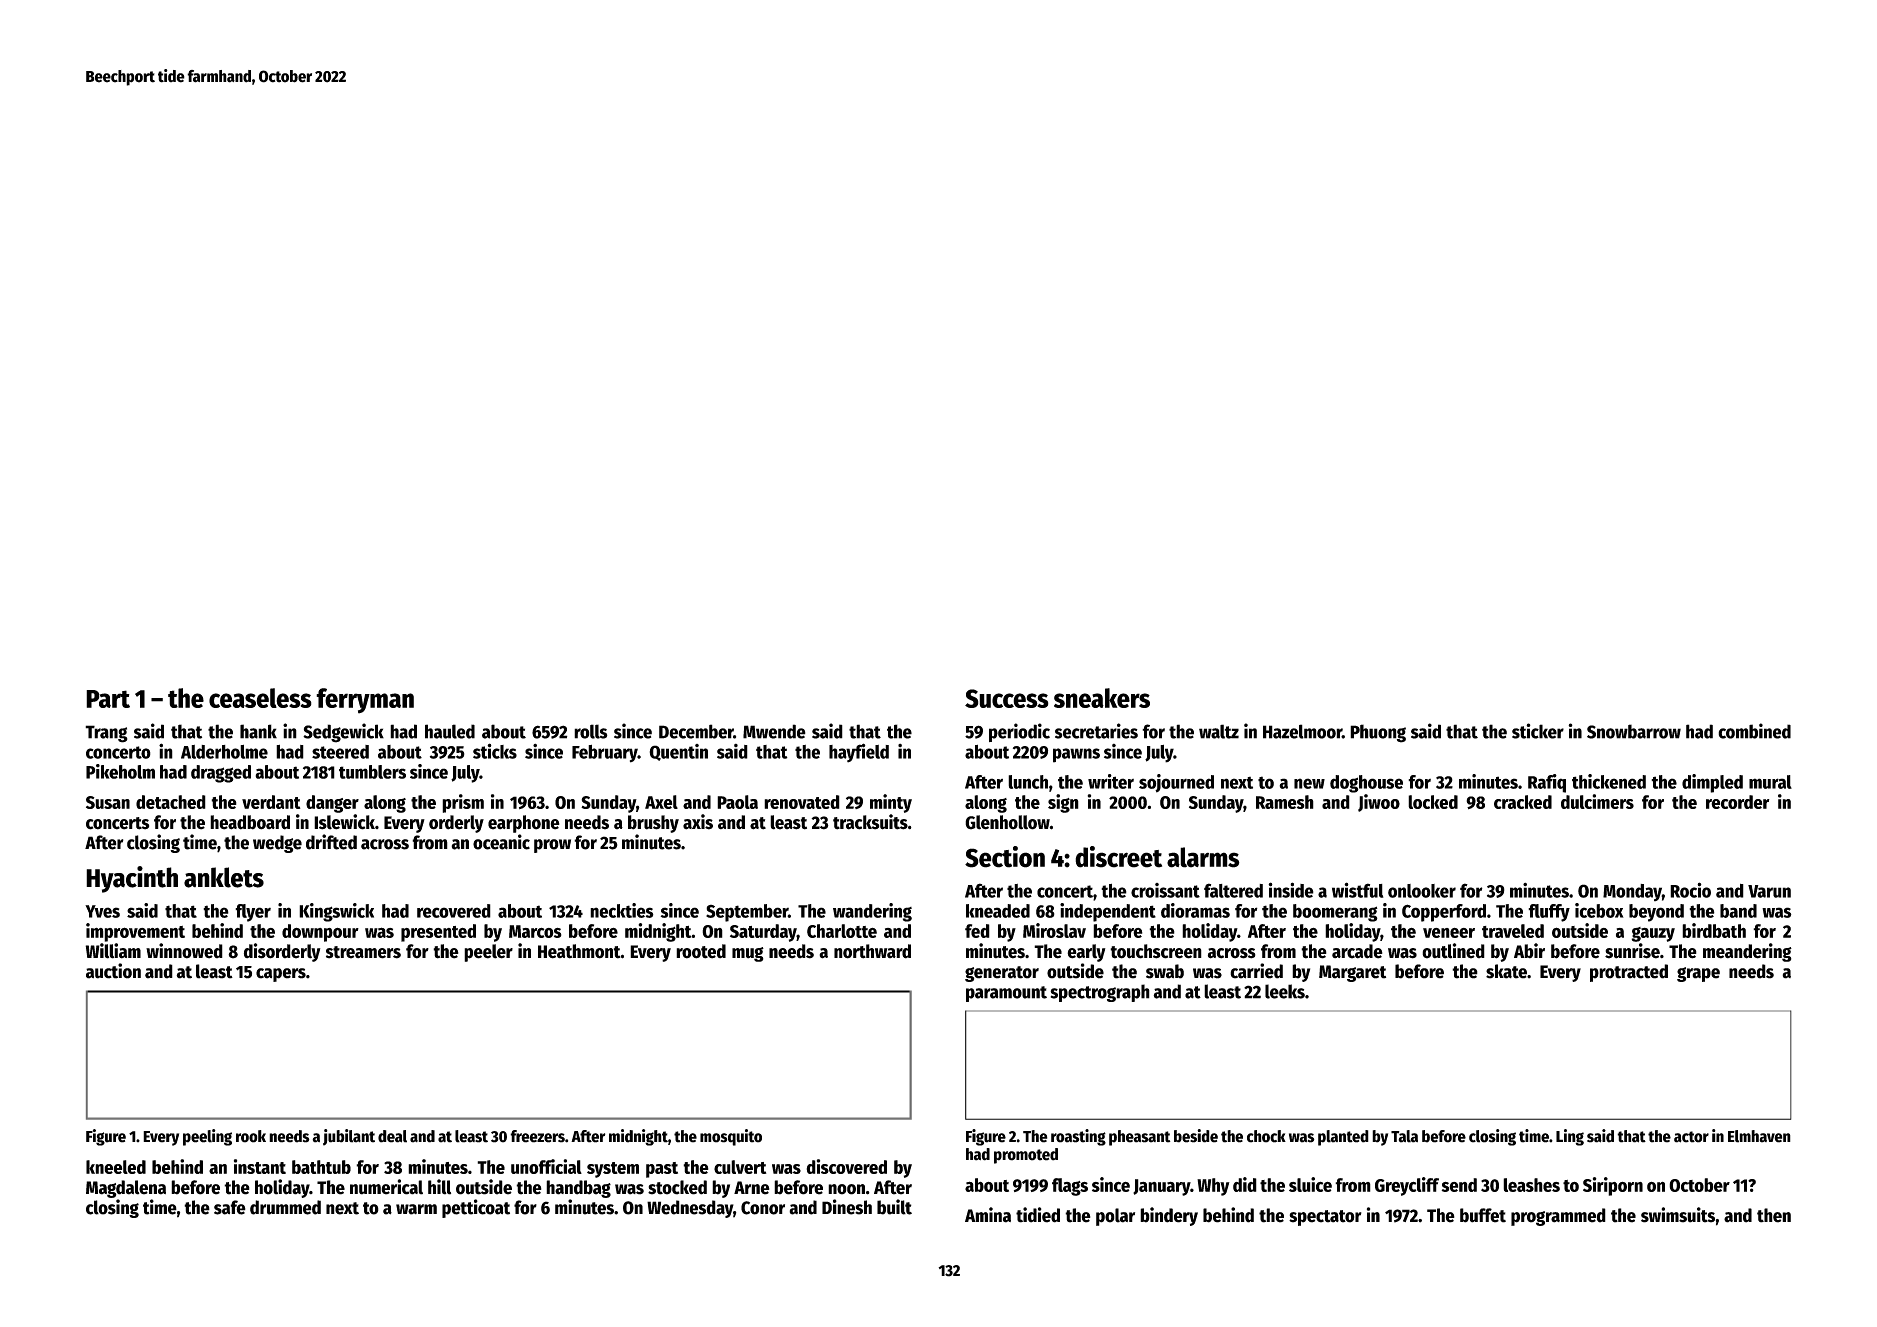 Image resolution: width=1877 pixels, height=1327 pixels. What do you see at coordinates (230, 1207) in the page?
I see `safe` at bounding box center [230, 1207].
